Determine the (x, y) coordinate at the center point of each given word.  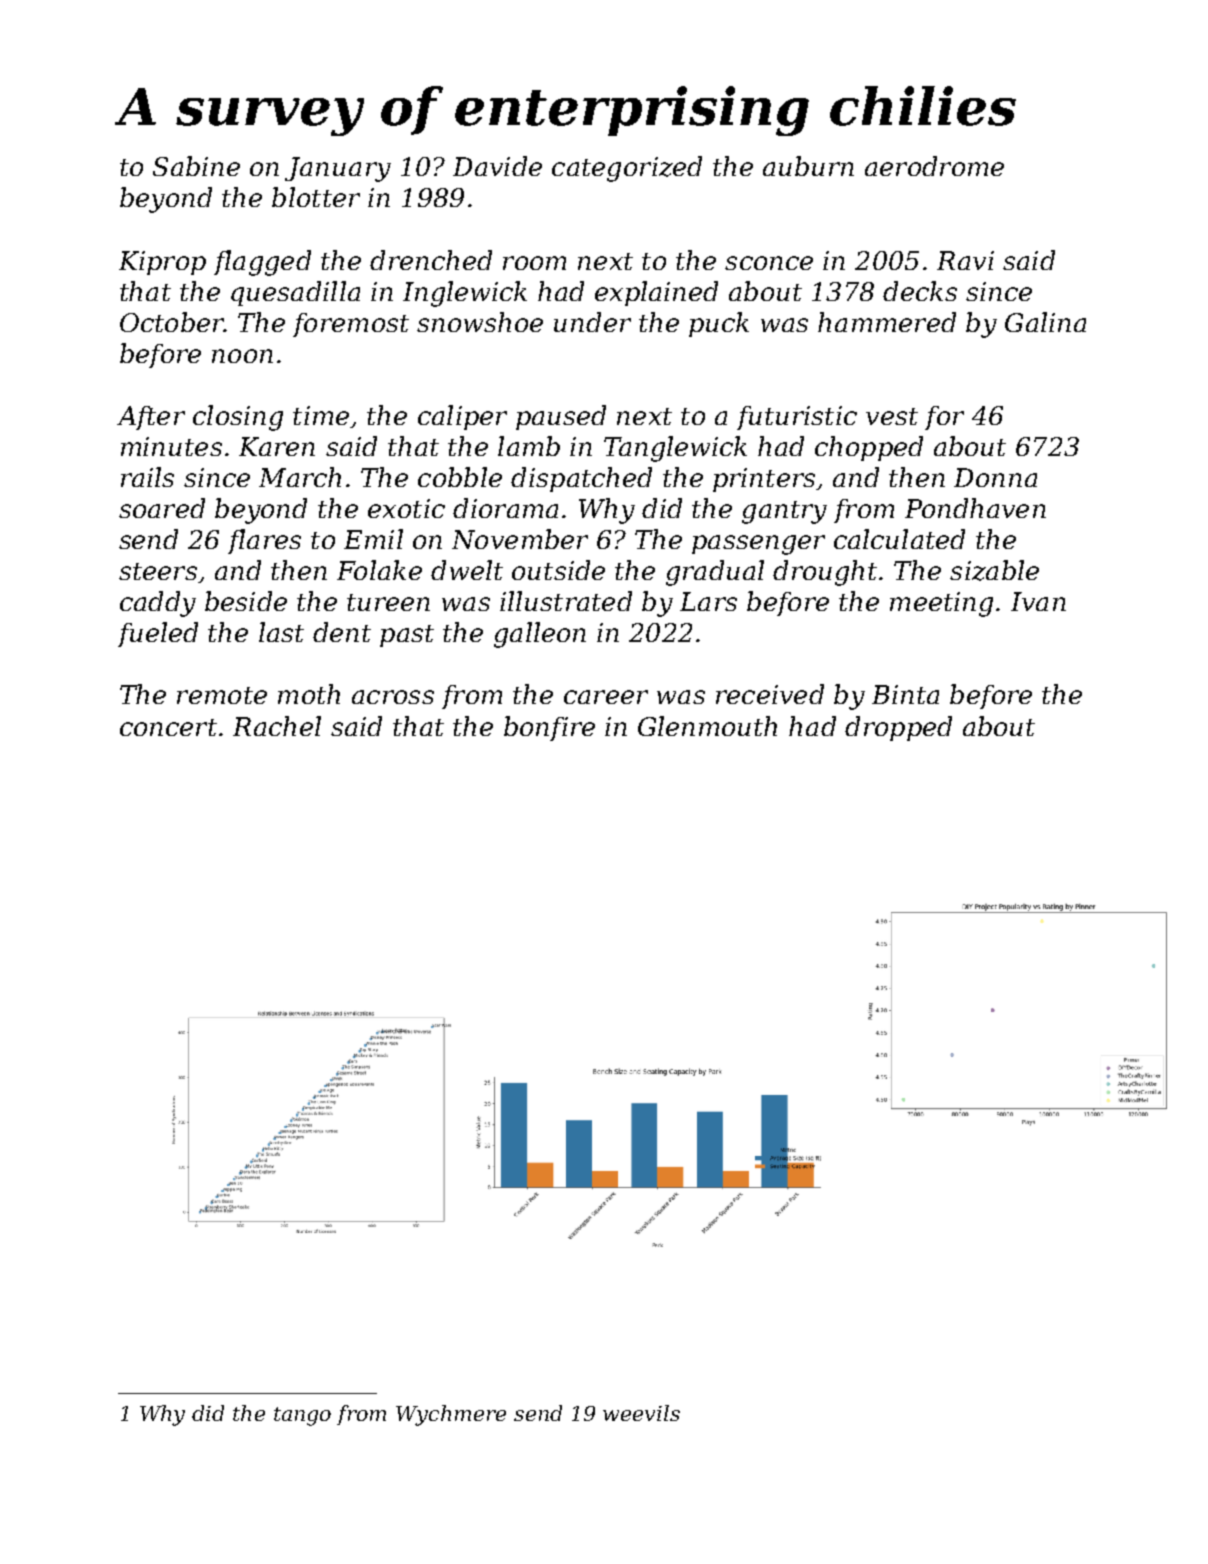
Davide (497, 166)
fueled (158, 634)
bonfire (549, 728)
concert (168, 727)
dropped (898, 728)
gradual (715, 573)
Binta (905, 694)
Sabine (196, 166)
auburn (808, 166)
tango (302, 1416)
